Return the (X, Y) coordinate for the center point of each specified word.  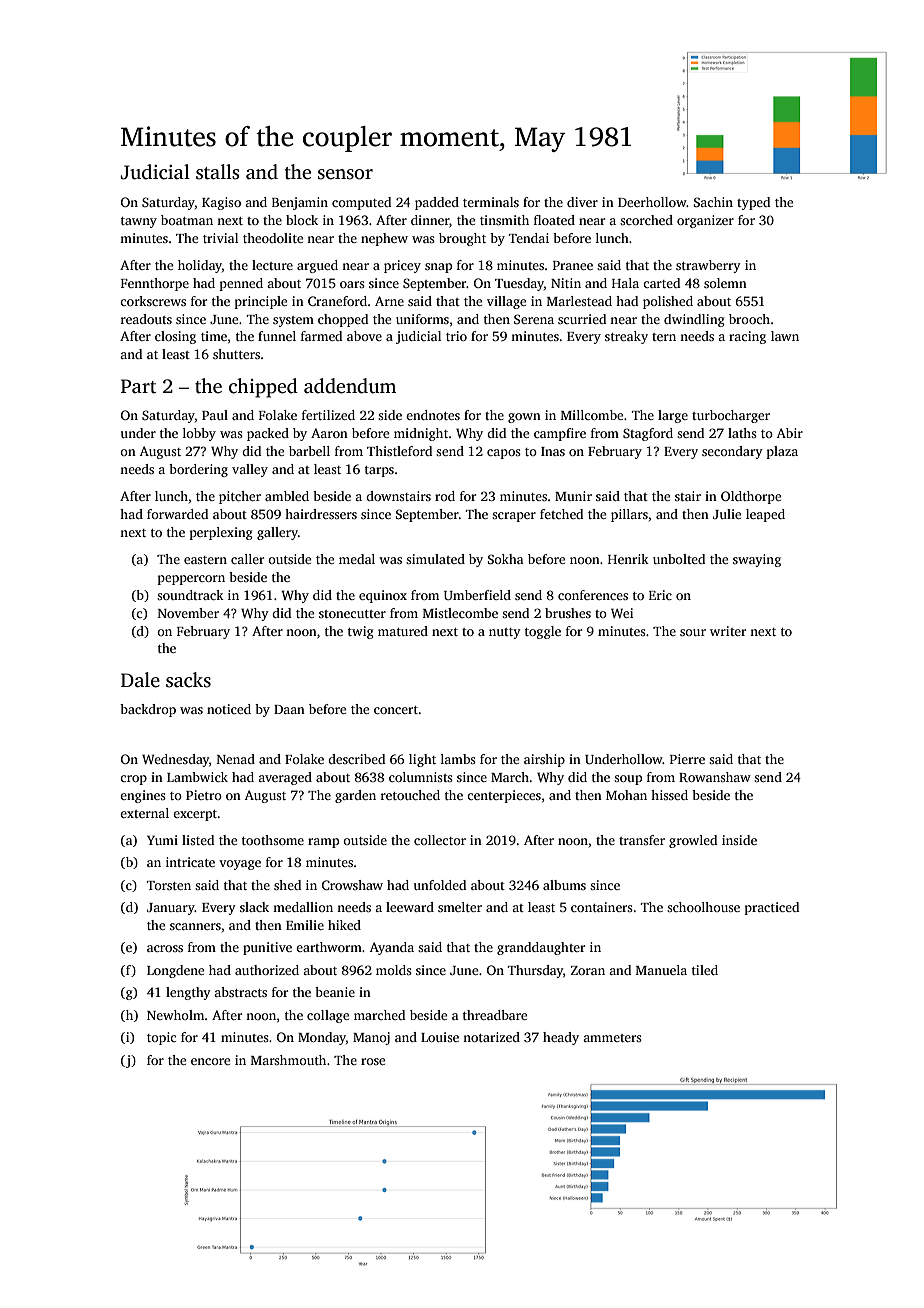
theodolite (273, 238)
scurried (582, 319)
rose (373, 1061)
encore (210, 1061)
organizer (705, 221)
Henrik (628, 559)
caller (247, 559)
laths (742, 433)
